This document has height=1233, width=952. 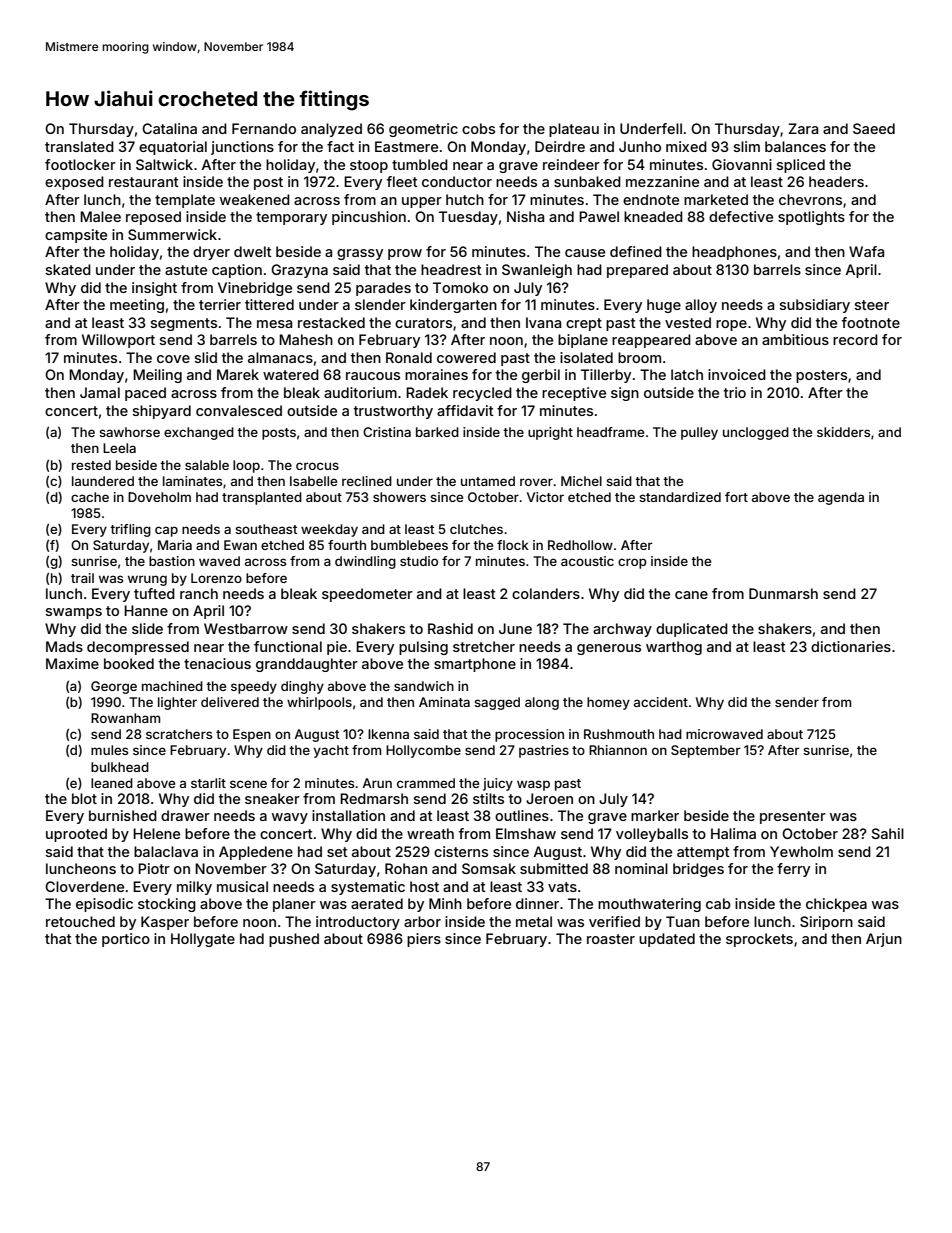 What do you see at coordinates (793, 817) in the document?
I see `presenter` at bounding box center [793, 817].
